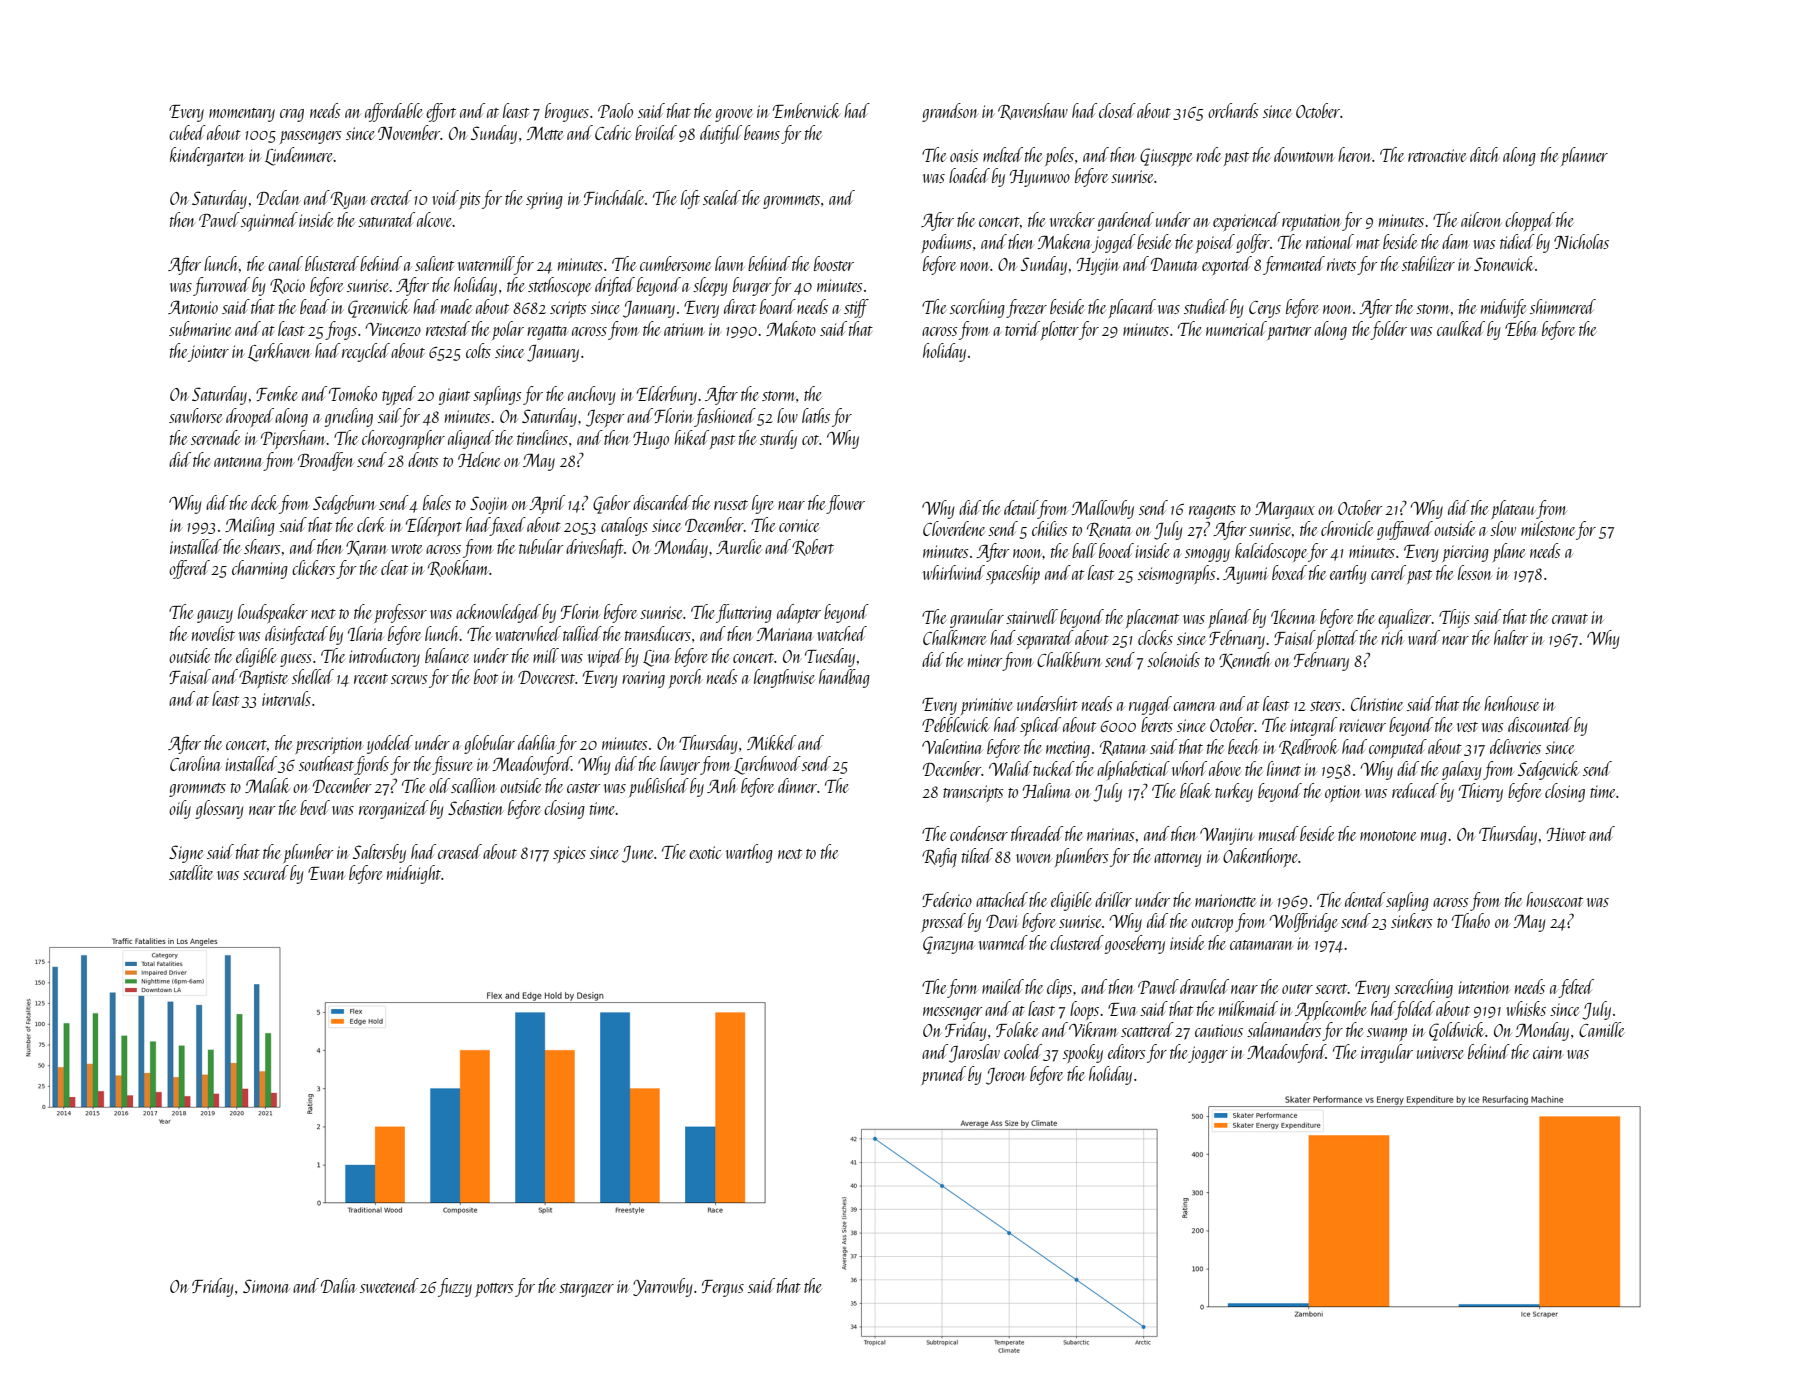  What do you see at coordinates (1570, 619) in the screenshot?
I see `cravat` at bounding box center [1570, 619].
